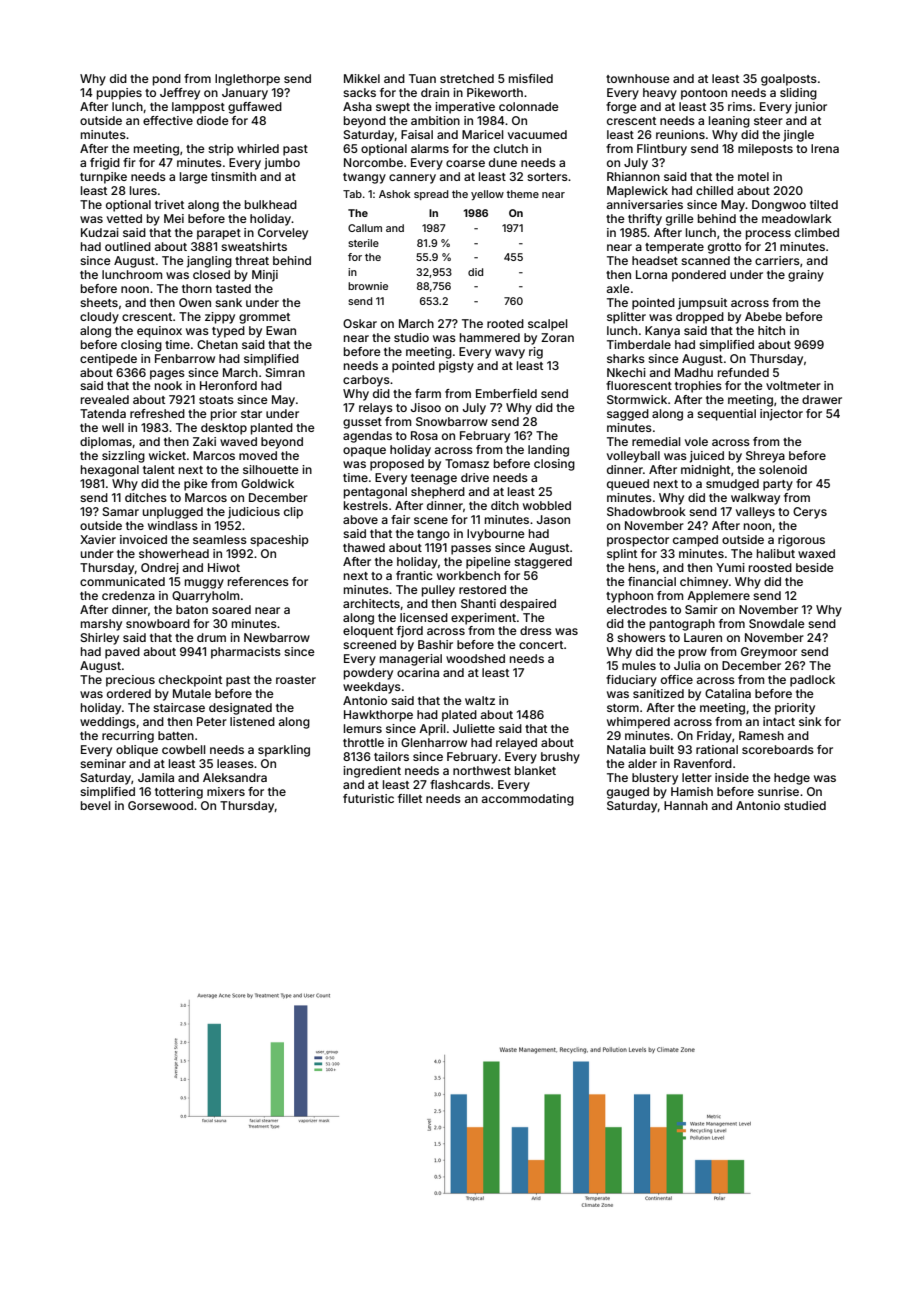 The width and height of the page is (924, 1308). Describe the element at coordinates (411, 337) in the page. I see `studio` at that location.
